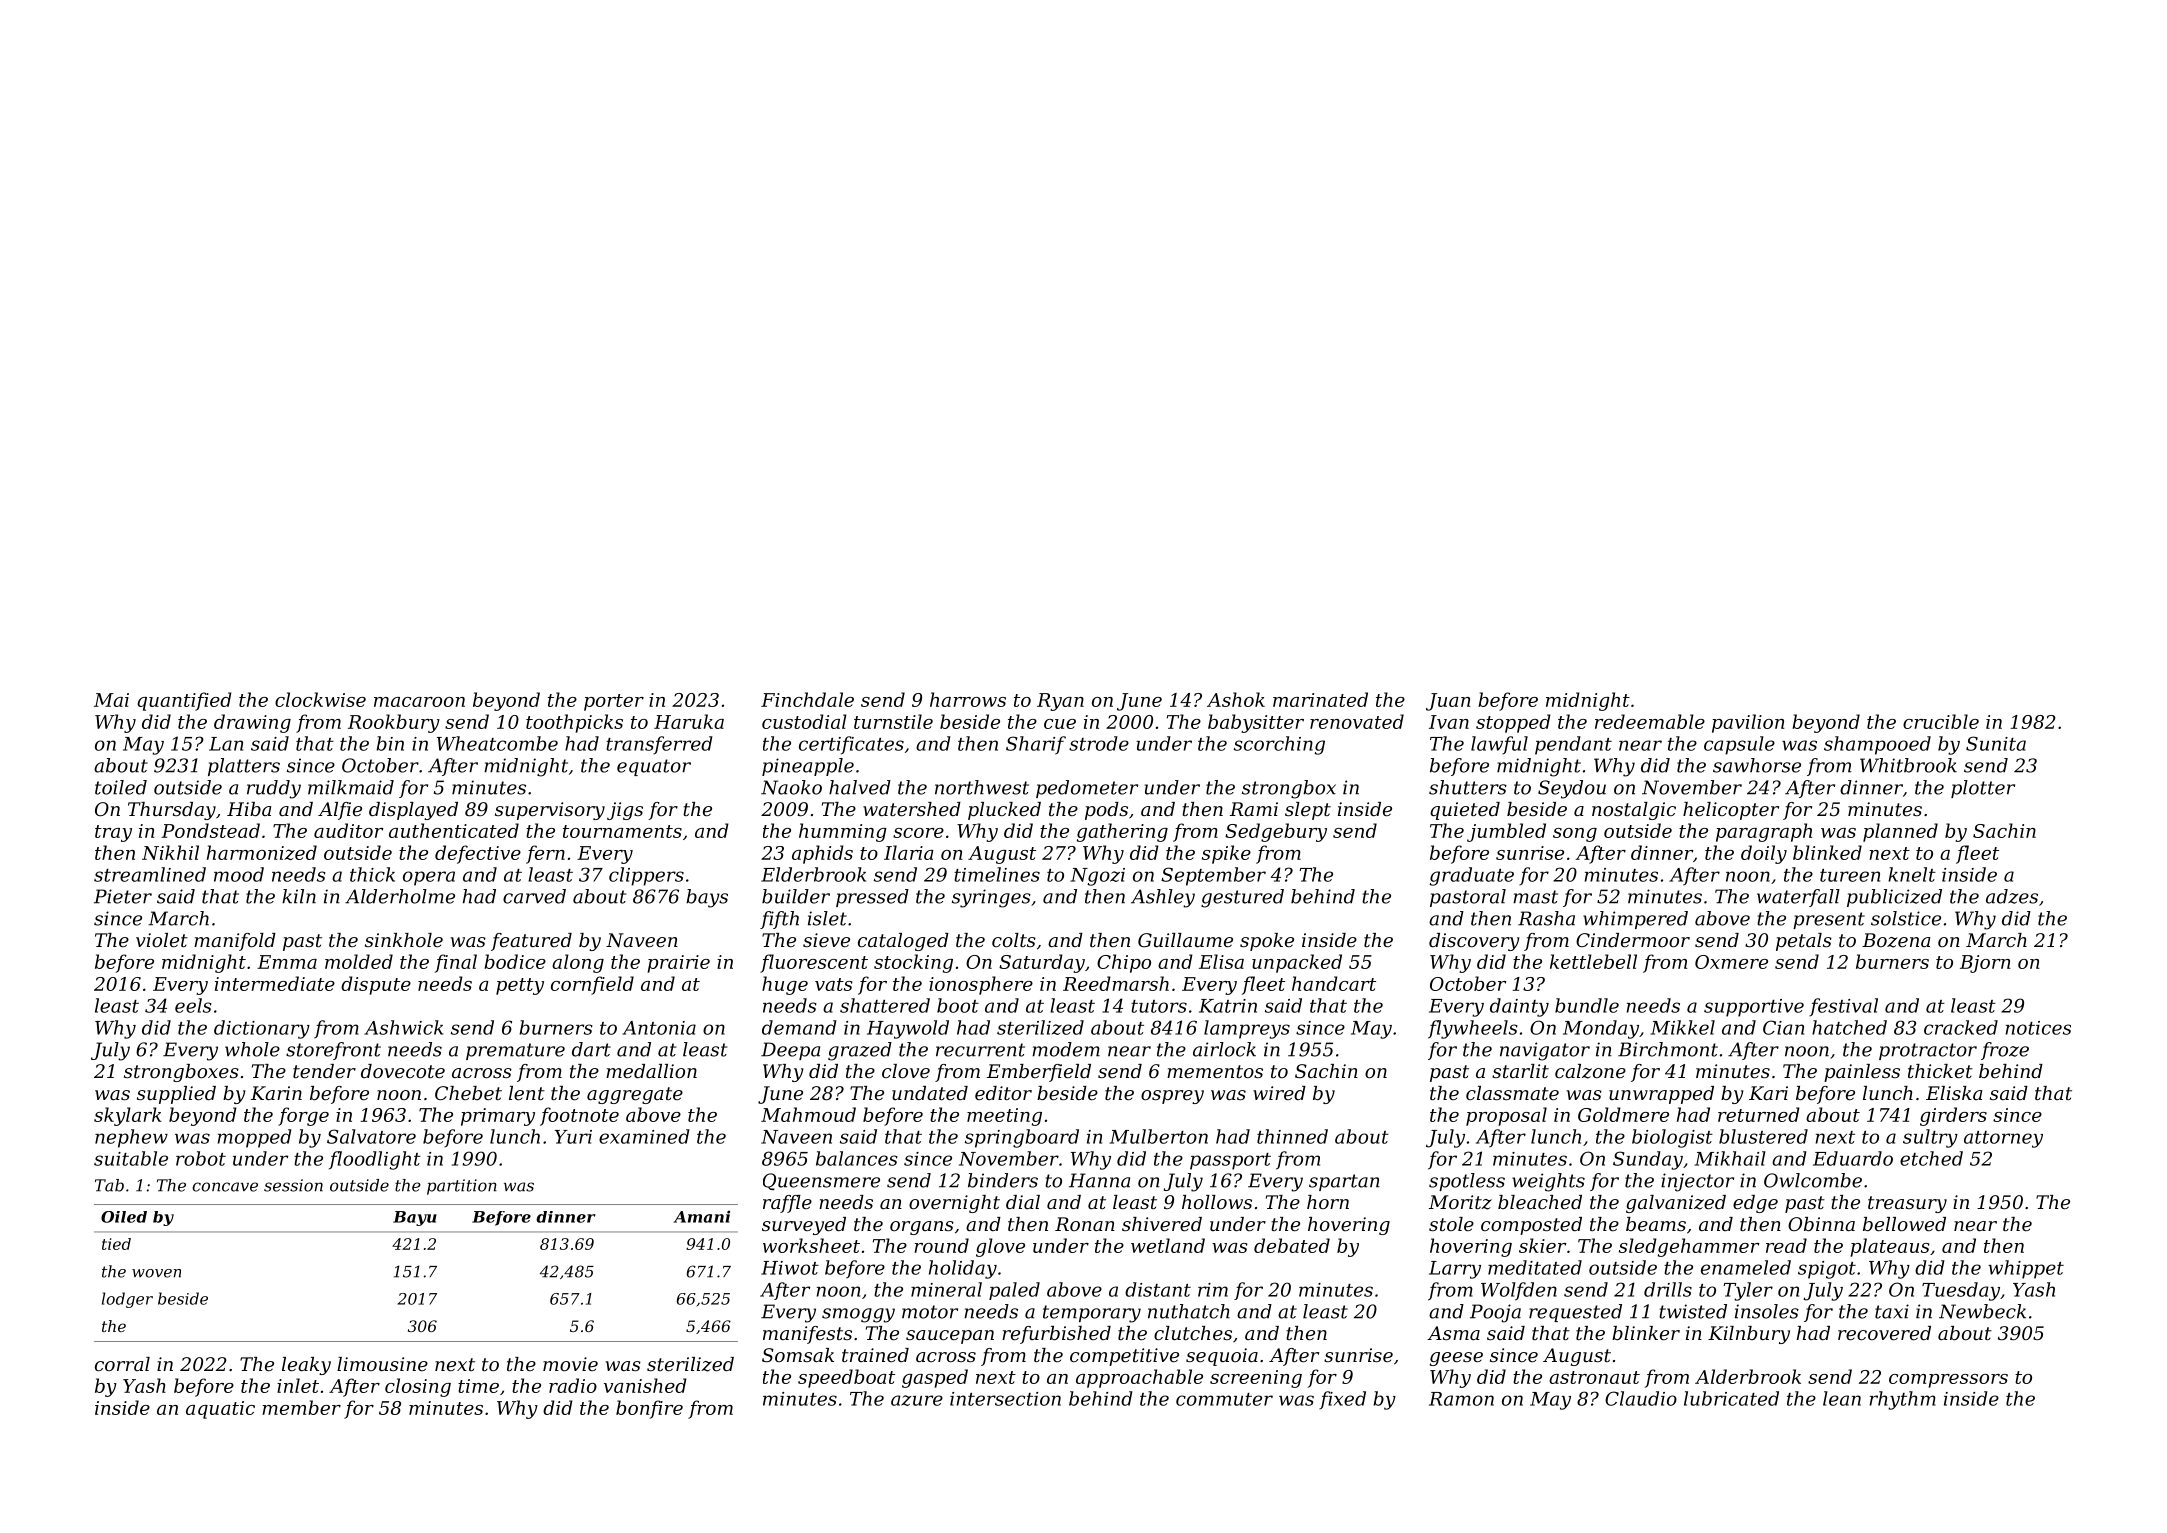 The width and height of the screenshot is (2167, 1533). I want to click on vats, so click(834, 984).
